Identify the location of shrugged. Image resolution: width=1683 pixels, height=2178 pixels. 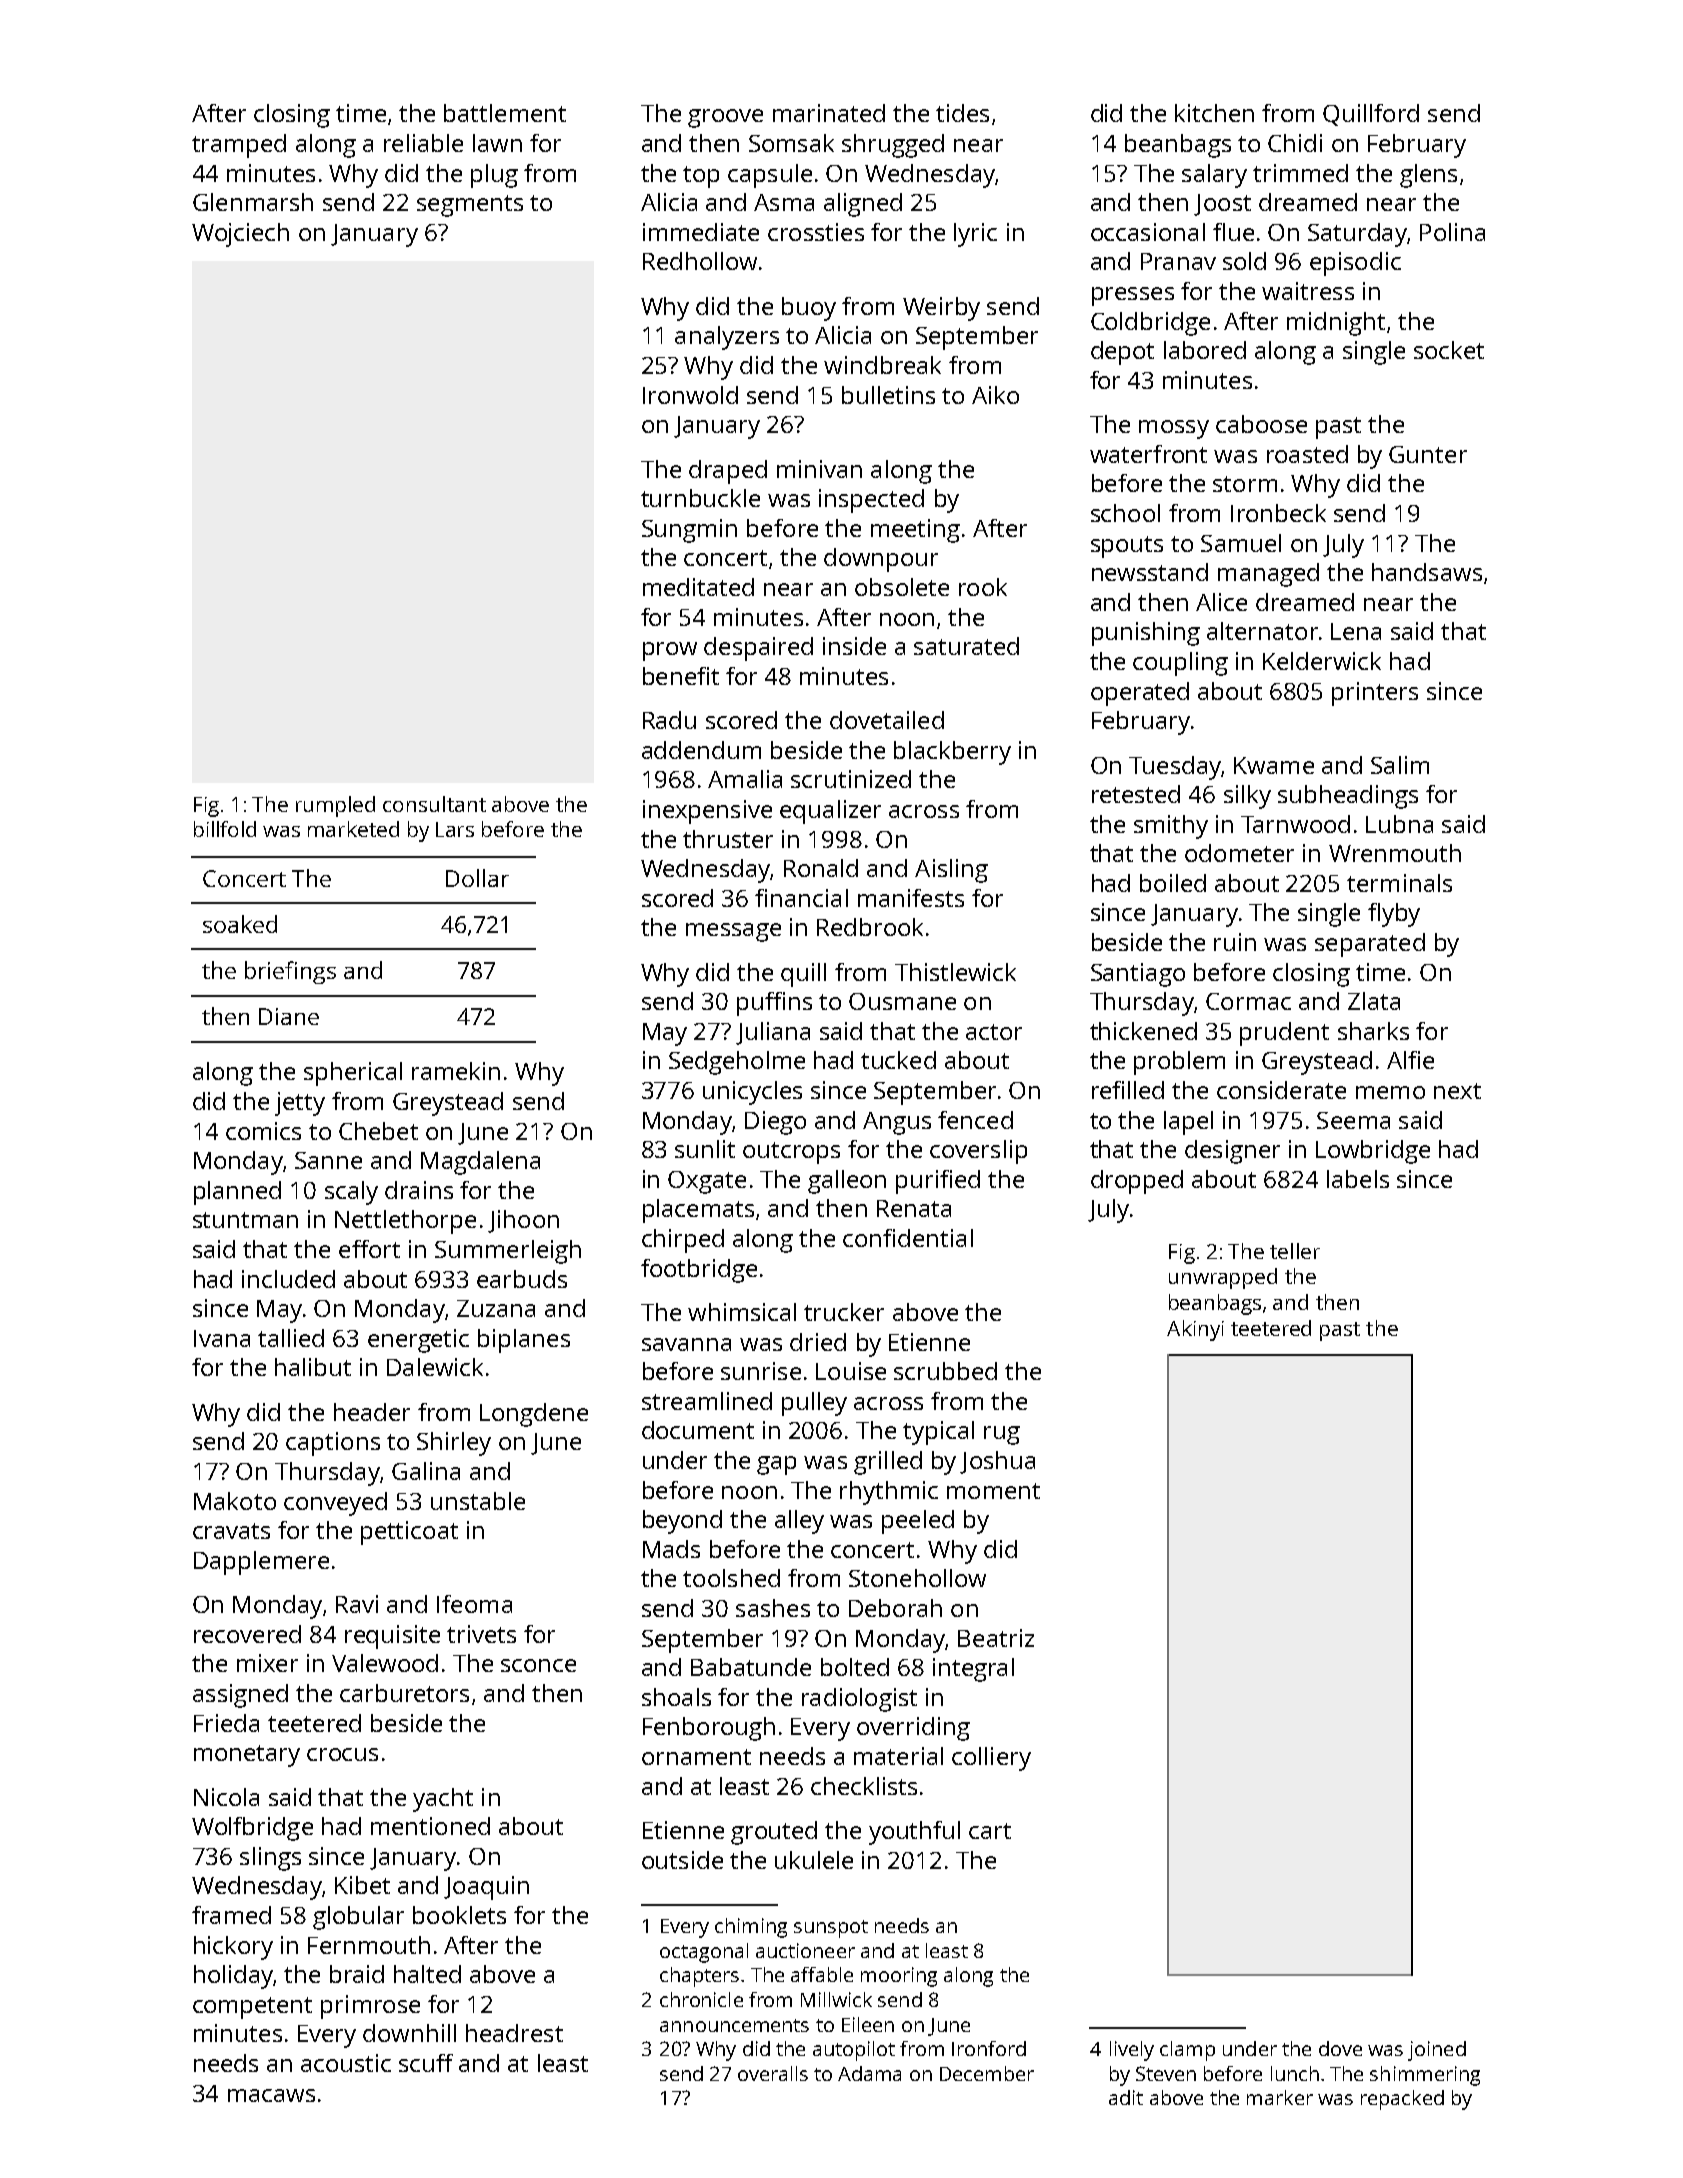
(893, 146).
